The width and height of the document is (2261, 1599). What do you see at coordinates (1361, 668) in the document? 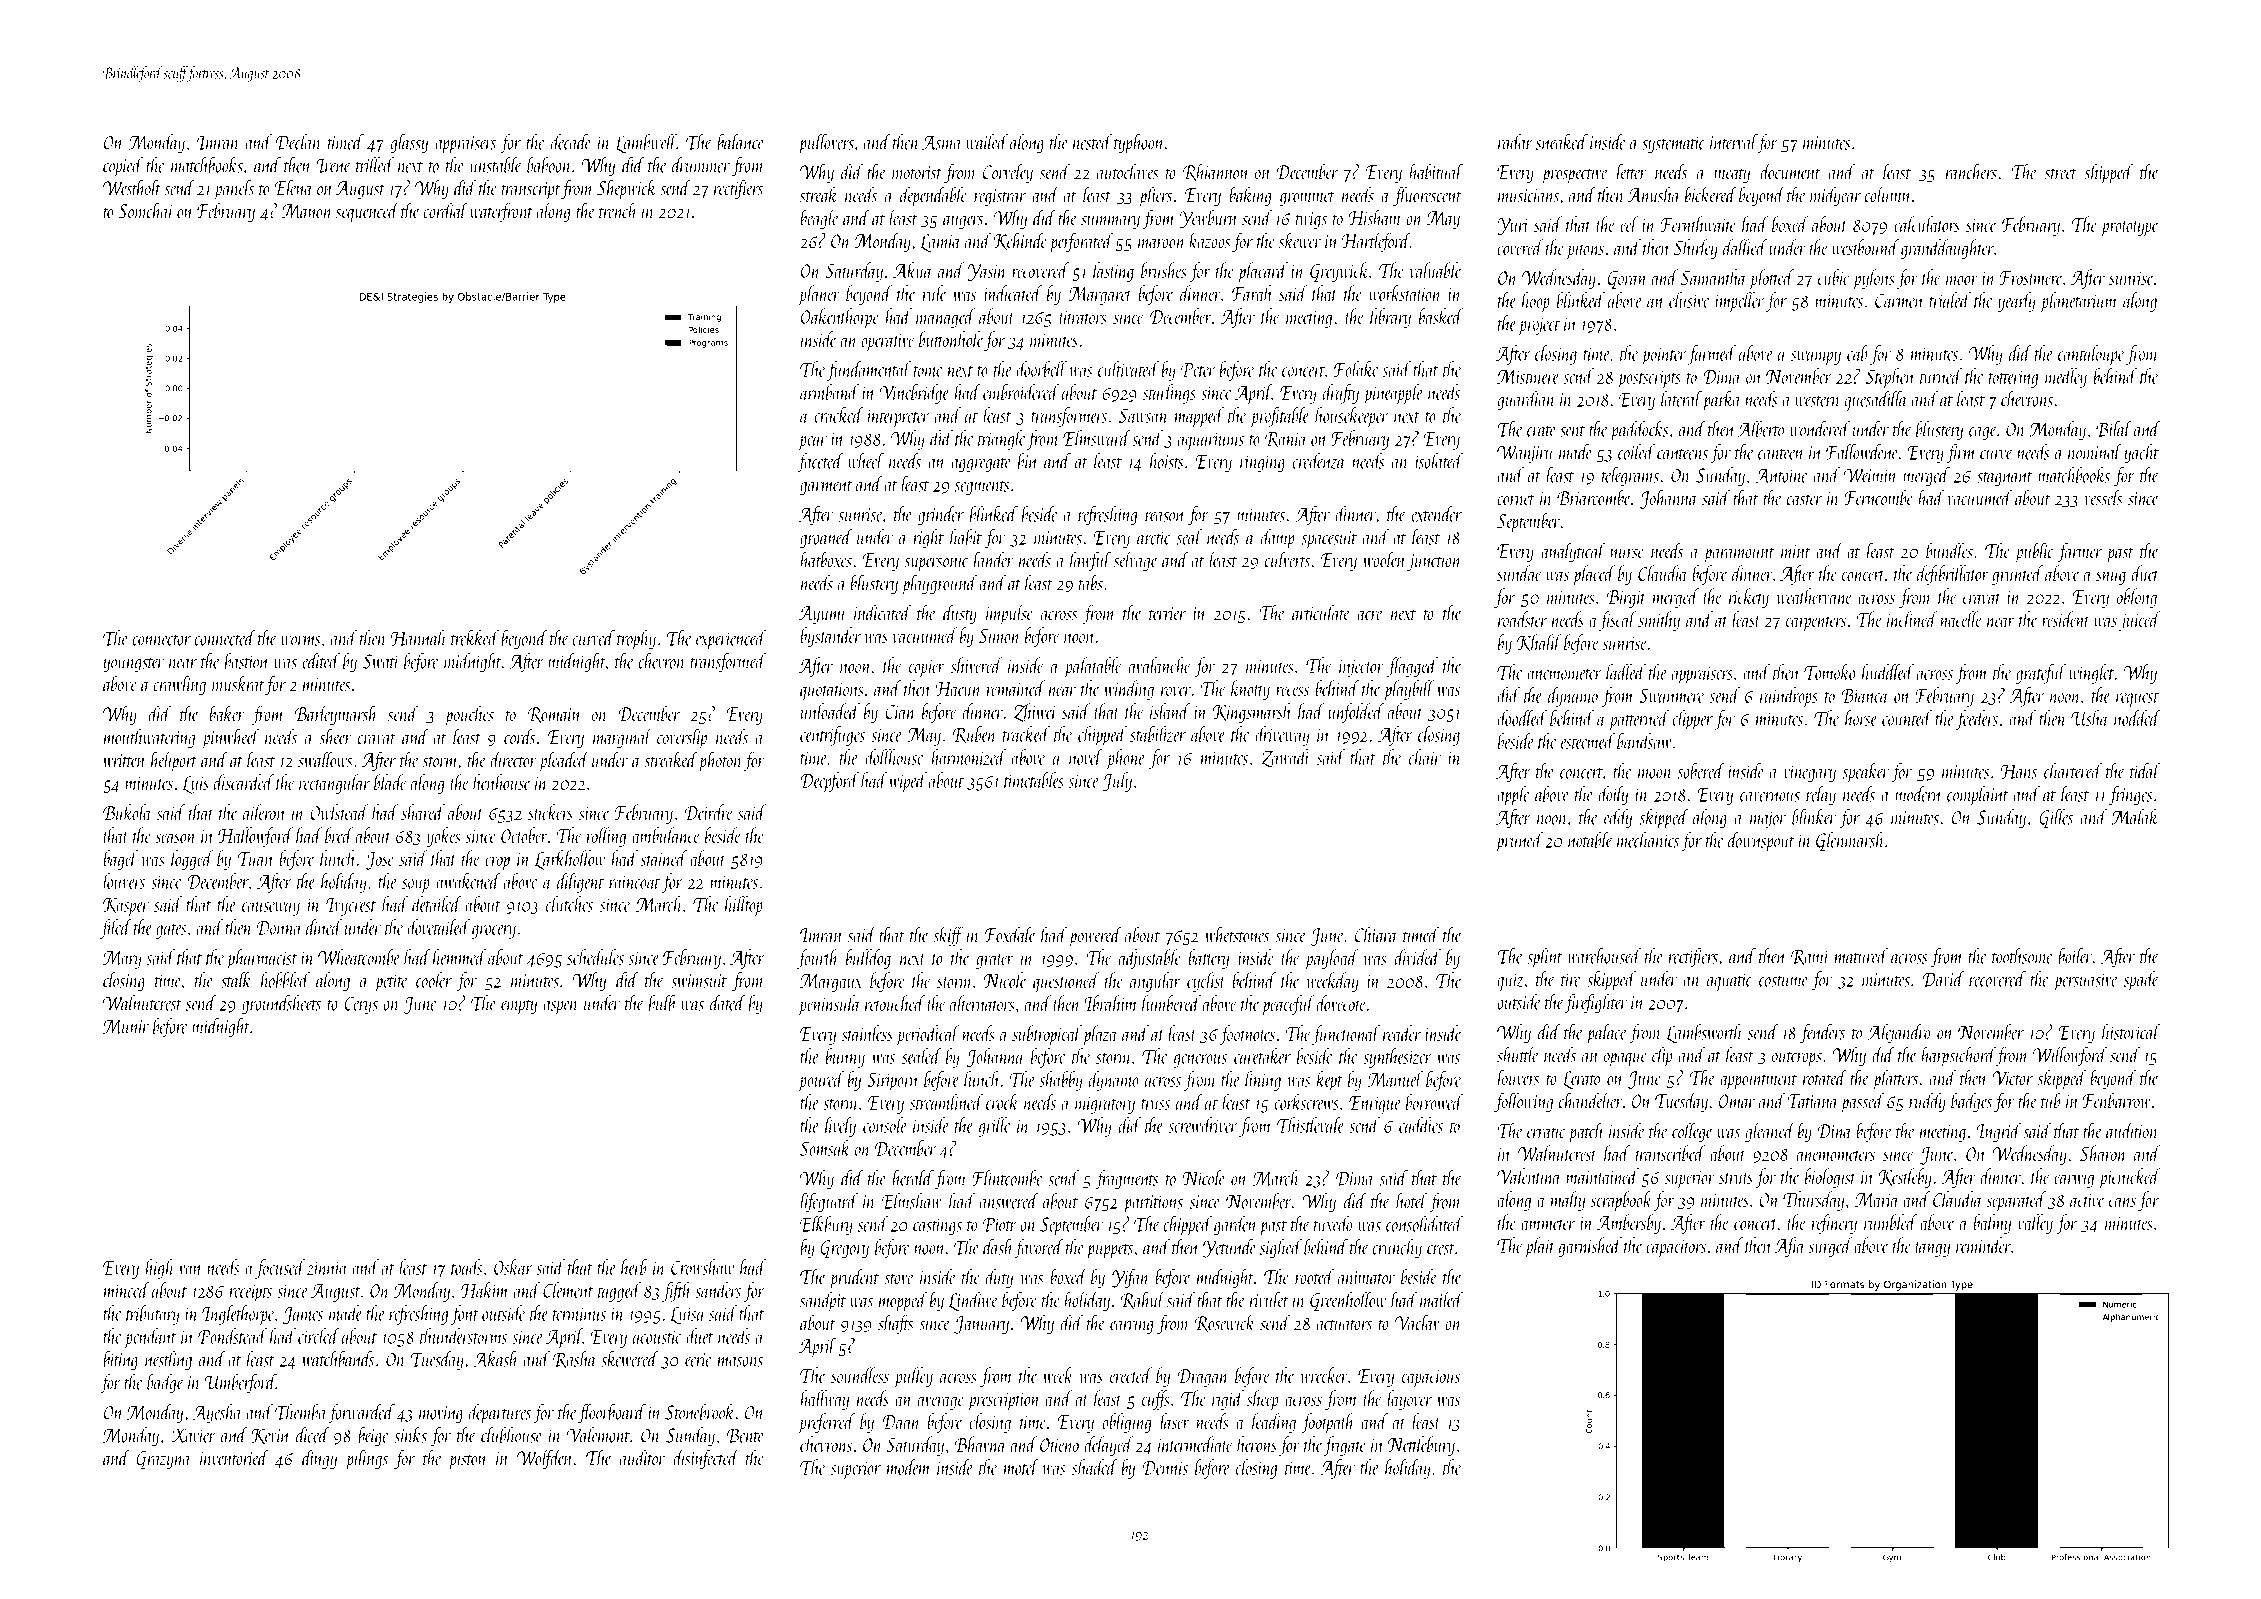
I see `injector` at bounding box center [1361, 668].
